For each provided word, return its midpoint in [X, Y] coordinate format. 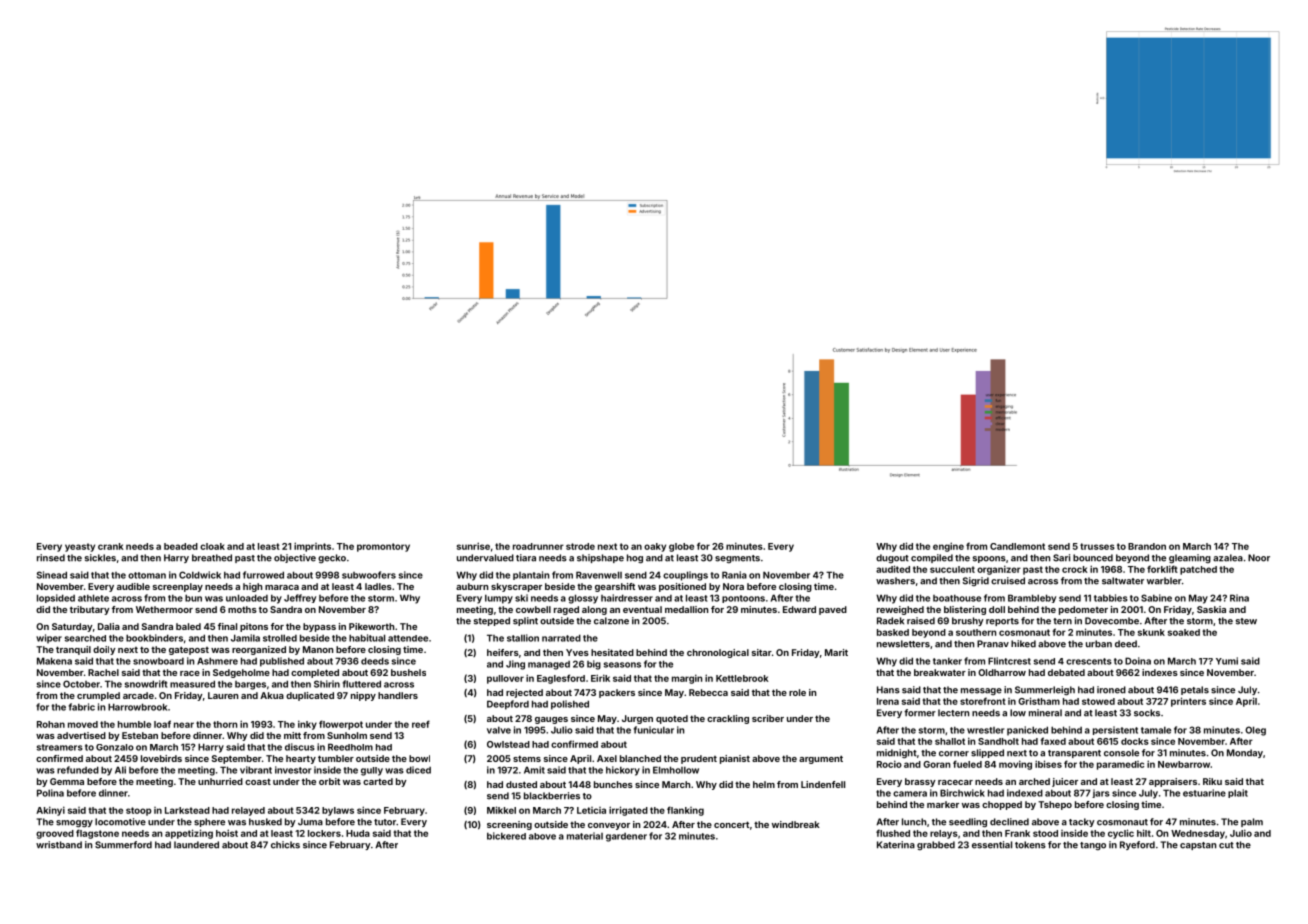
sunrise [473, 546]
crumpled [98, 696]
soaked [1184, 632]
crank [111, 546]
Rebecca [708, 692]
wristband [59, 845]
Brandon [1147, 546]
